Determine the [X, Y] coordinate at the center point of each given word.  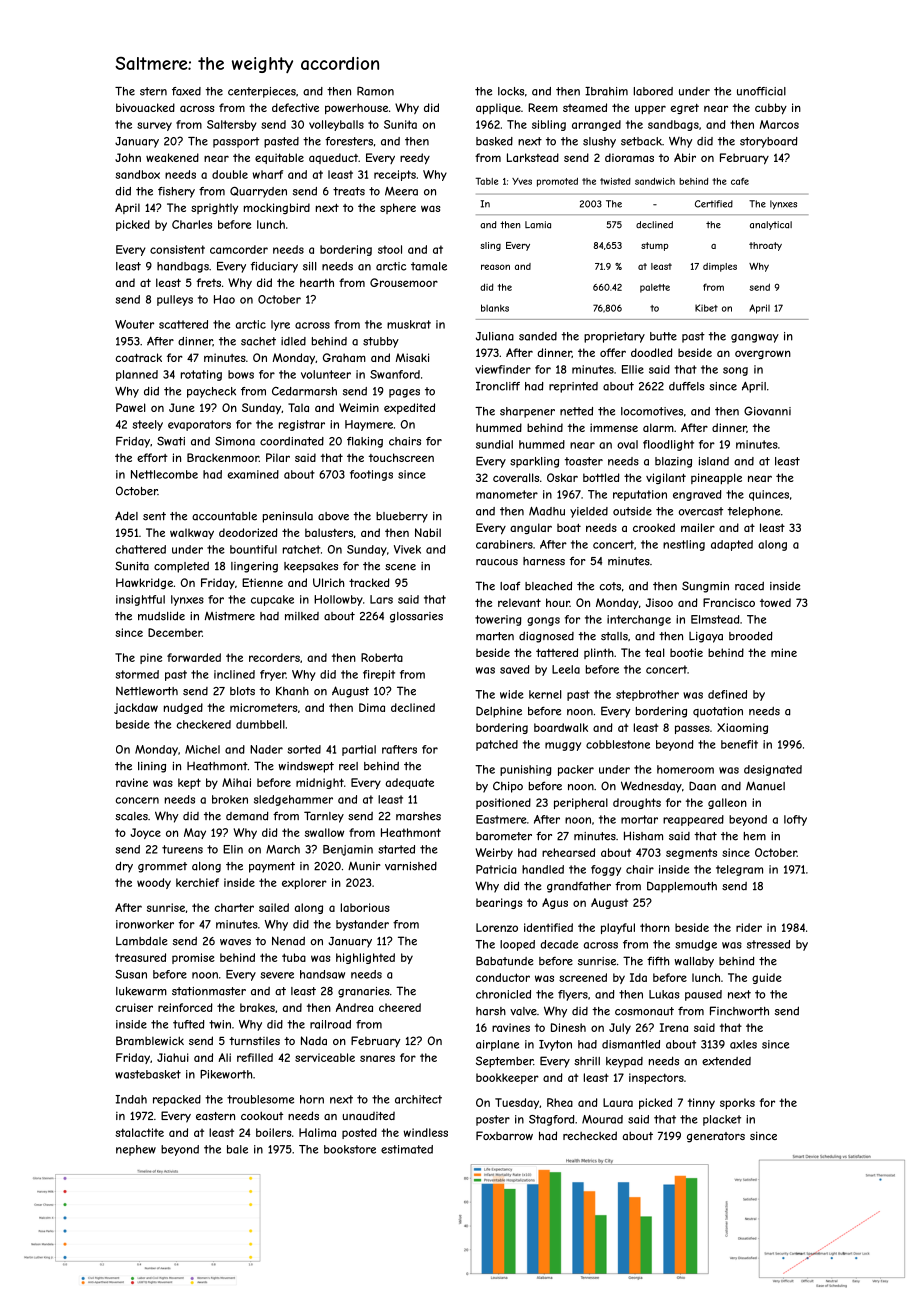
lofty [795, 820]
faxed [186, 91]
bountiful [253, 549]
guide [767, 978]
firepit [379, 675]
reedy [415, 159]
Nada [314, 1040]
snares [377, 1058]
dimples [720, 267]
